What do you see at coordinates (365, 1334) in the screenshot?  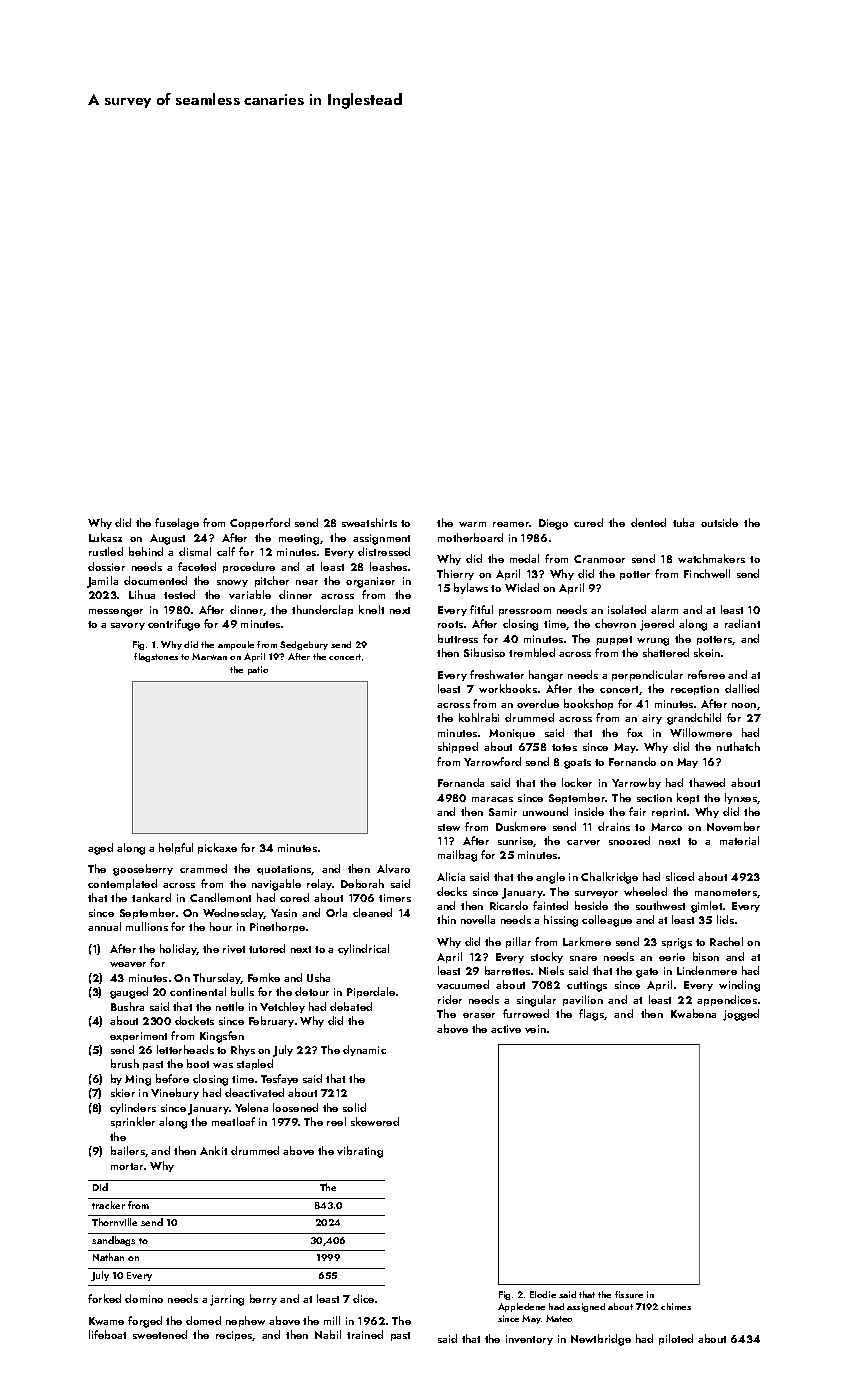 I see `trained` at bounding box center [365, 1334].
